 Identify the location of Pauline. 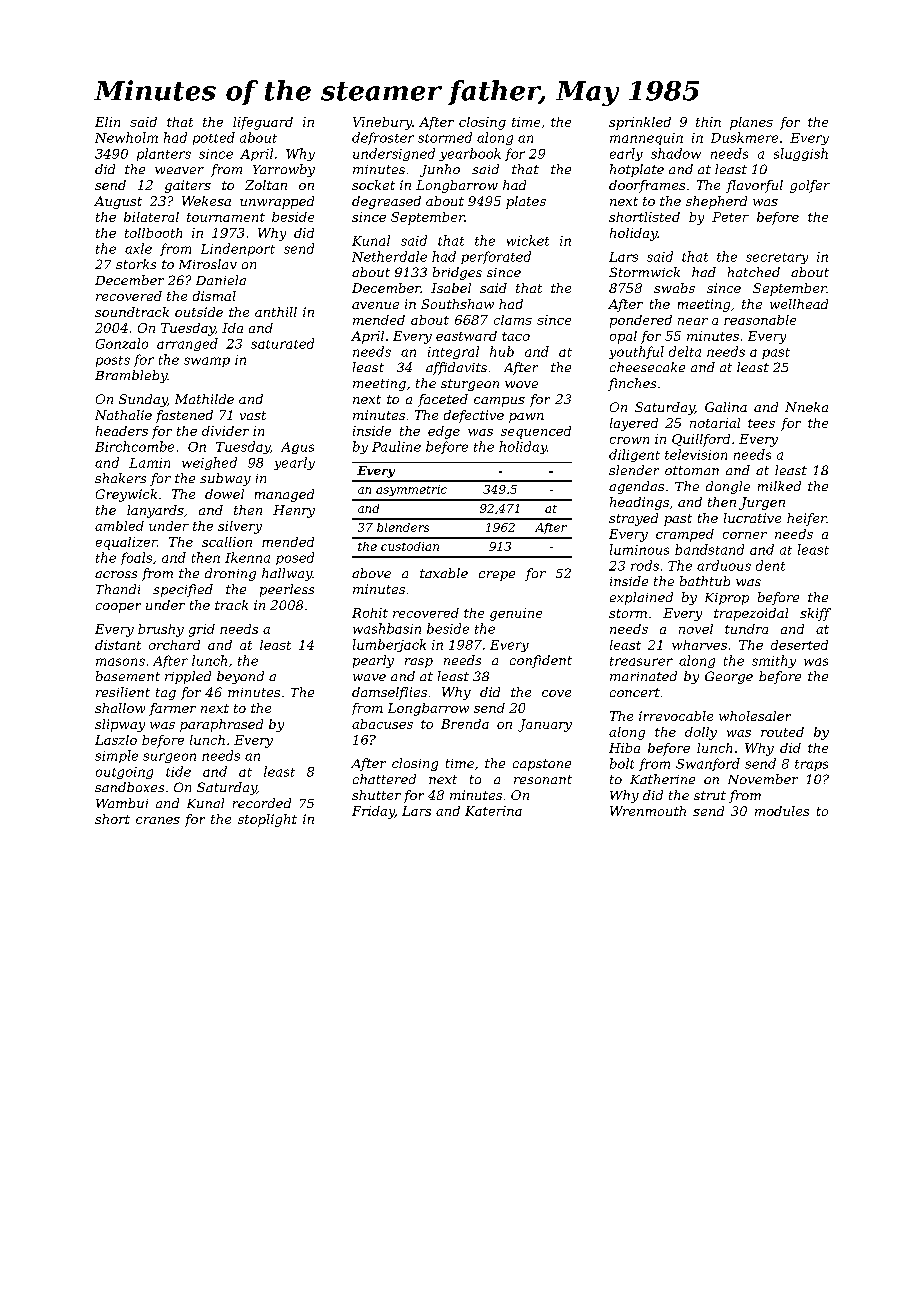
(396, 446).
